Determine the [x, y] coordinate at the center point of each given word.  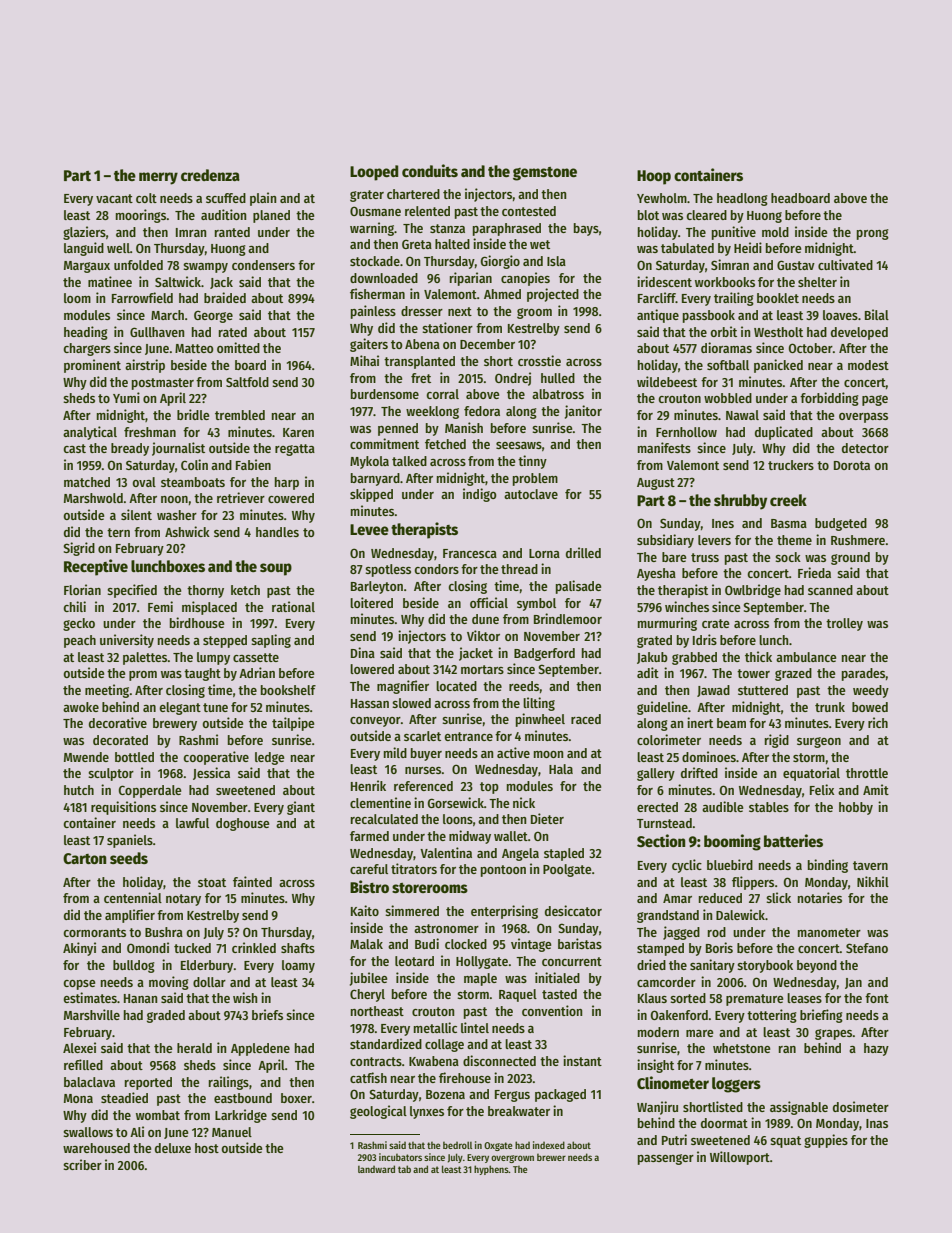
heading [86, 333]
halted [452, 244]
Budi [427, 943]
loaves [840, 315]
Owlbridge [753, 591]
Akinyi [79, 949]
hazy [876, 1049]
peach [80, 641]
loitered [371, 602]
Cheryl [367, 995]
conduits [430, 170]
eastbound [243, 1098]
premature [754, 1000]
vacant [114, 198]
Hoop [654, 177]
